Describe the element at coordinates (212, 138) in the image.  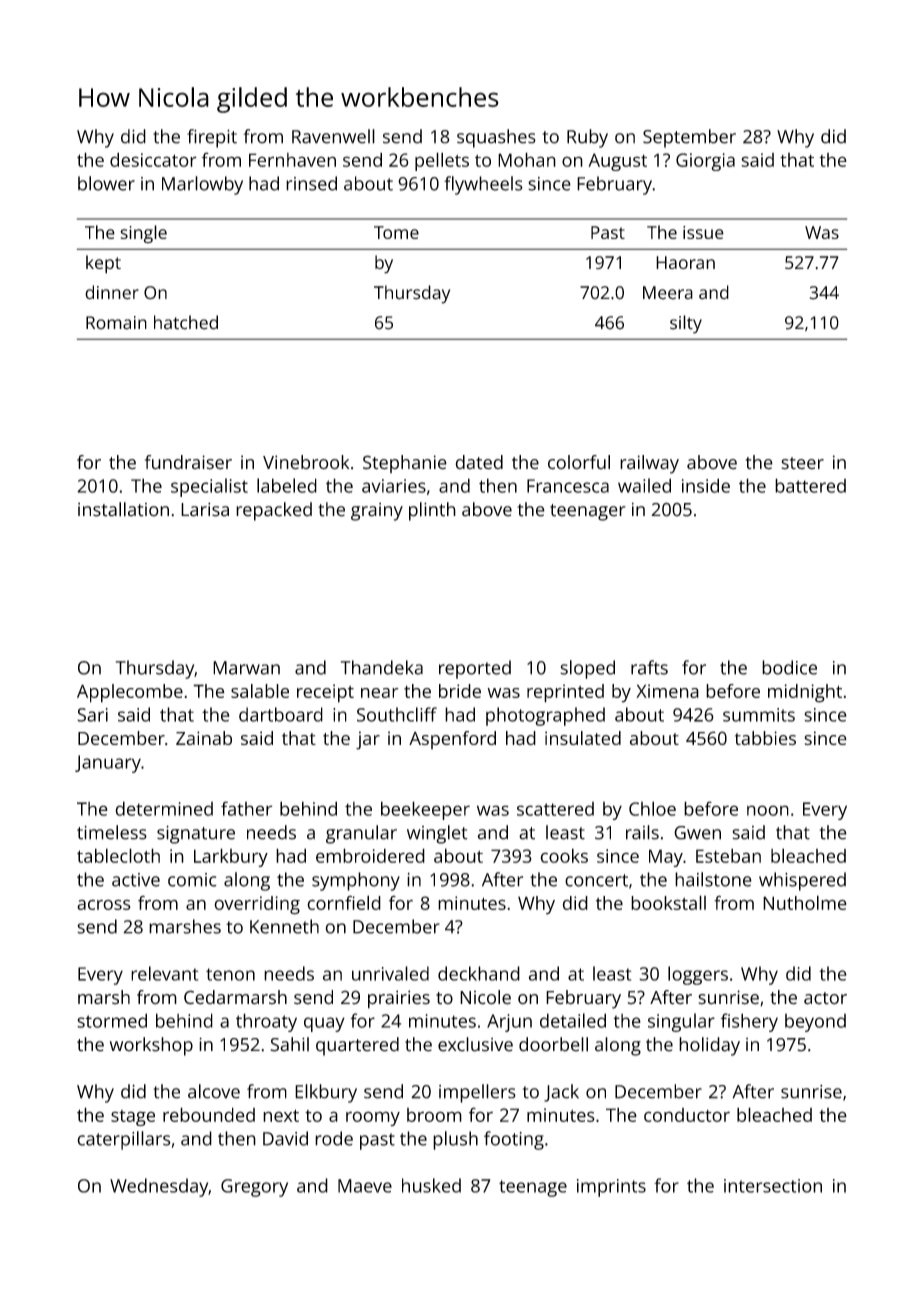
I see `firepit` at that location.
